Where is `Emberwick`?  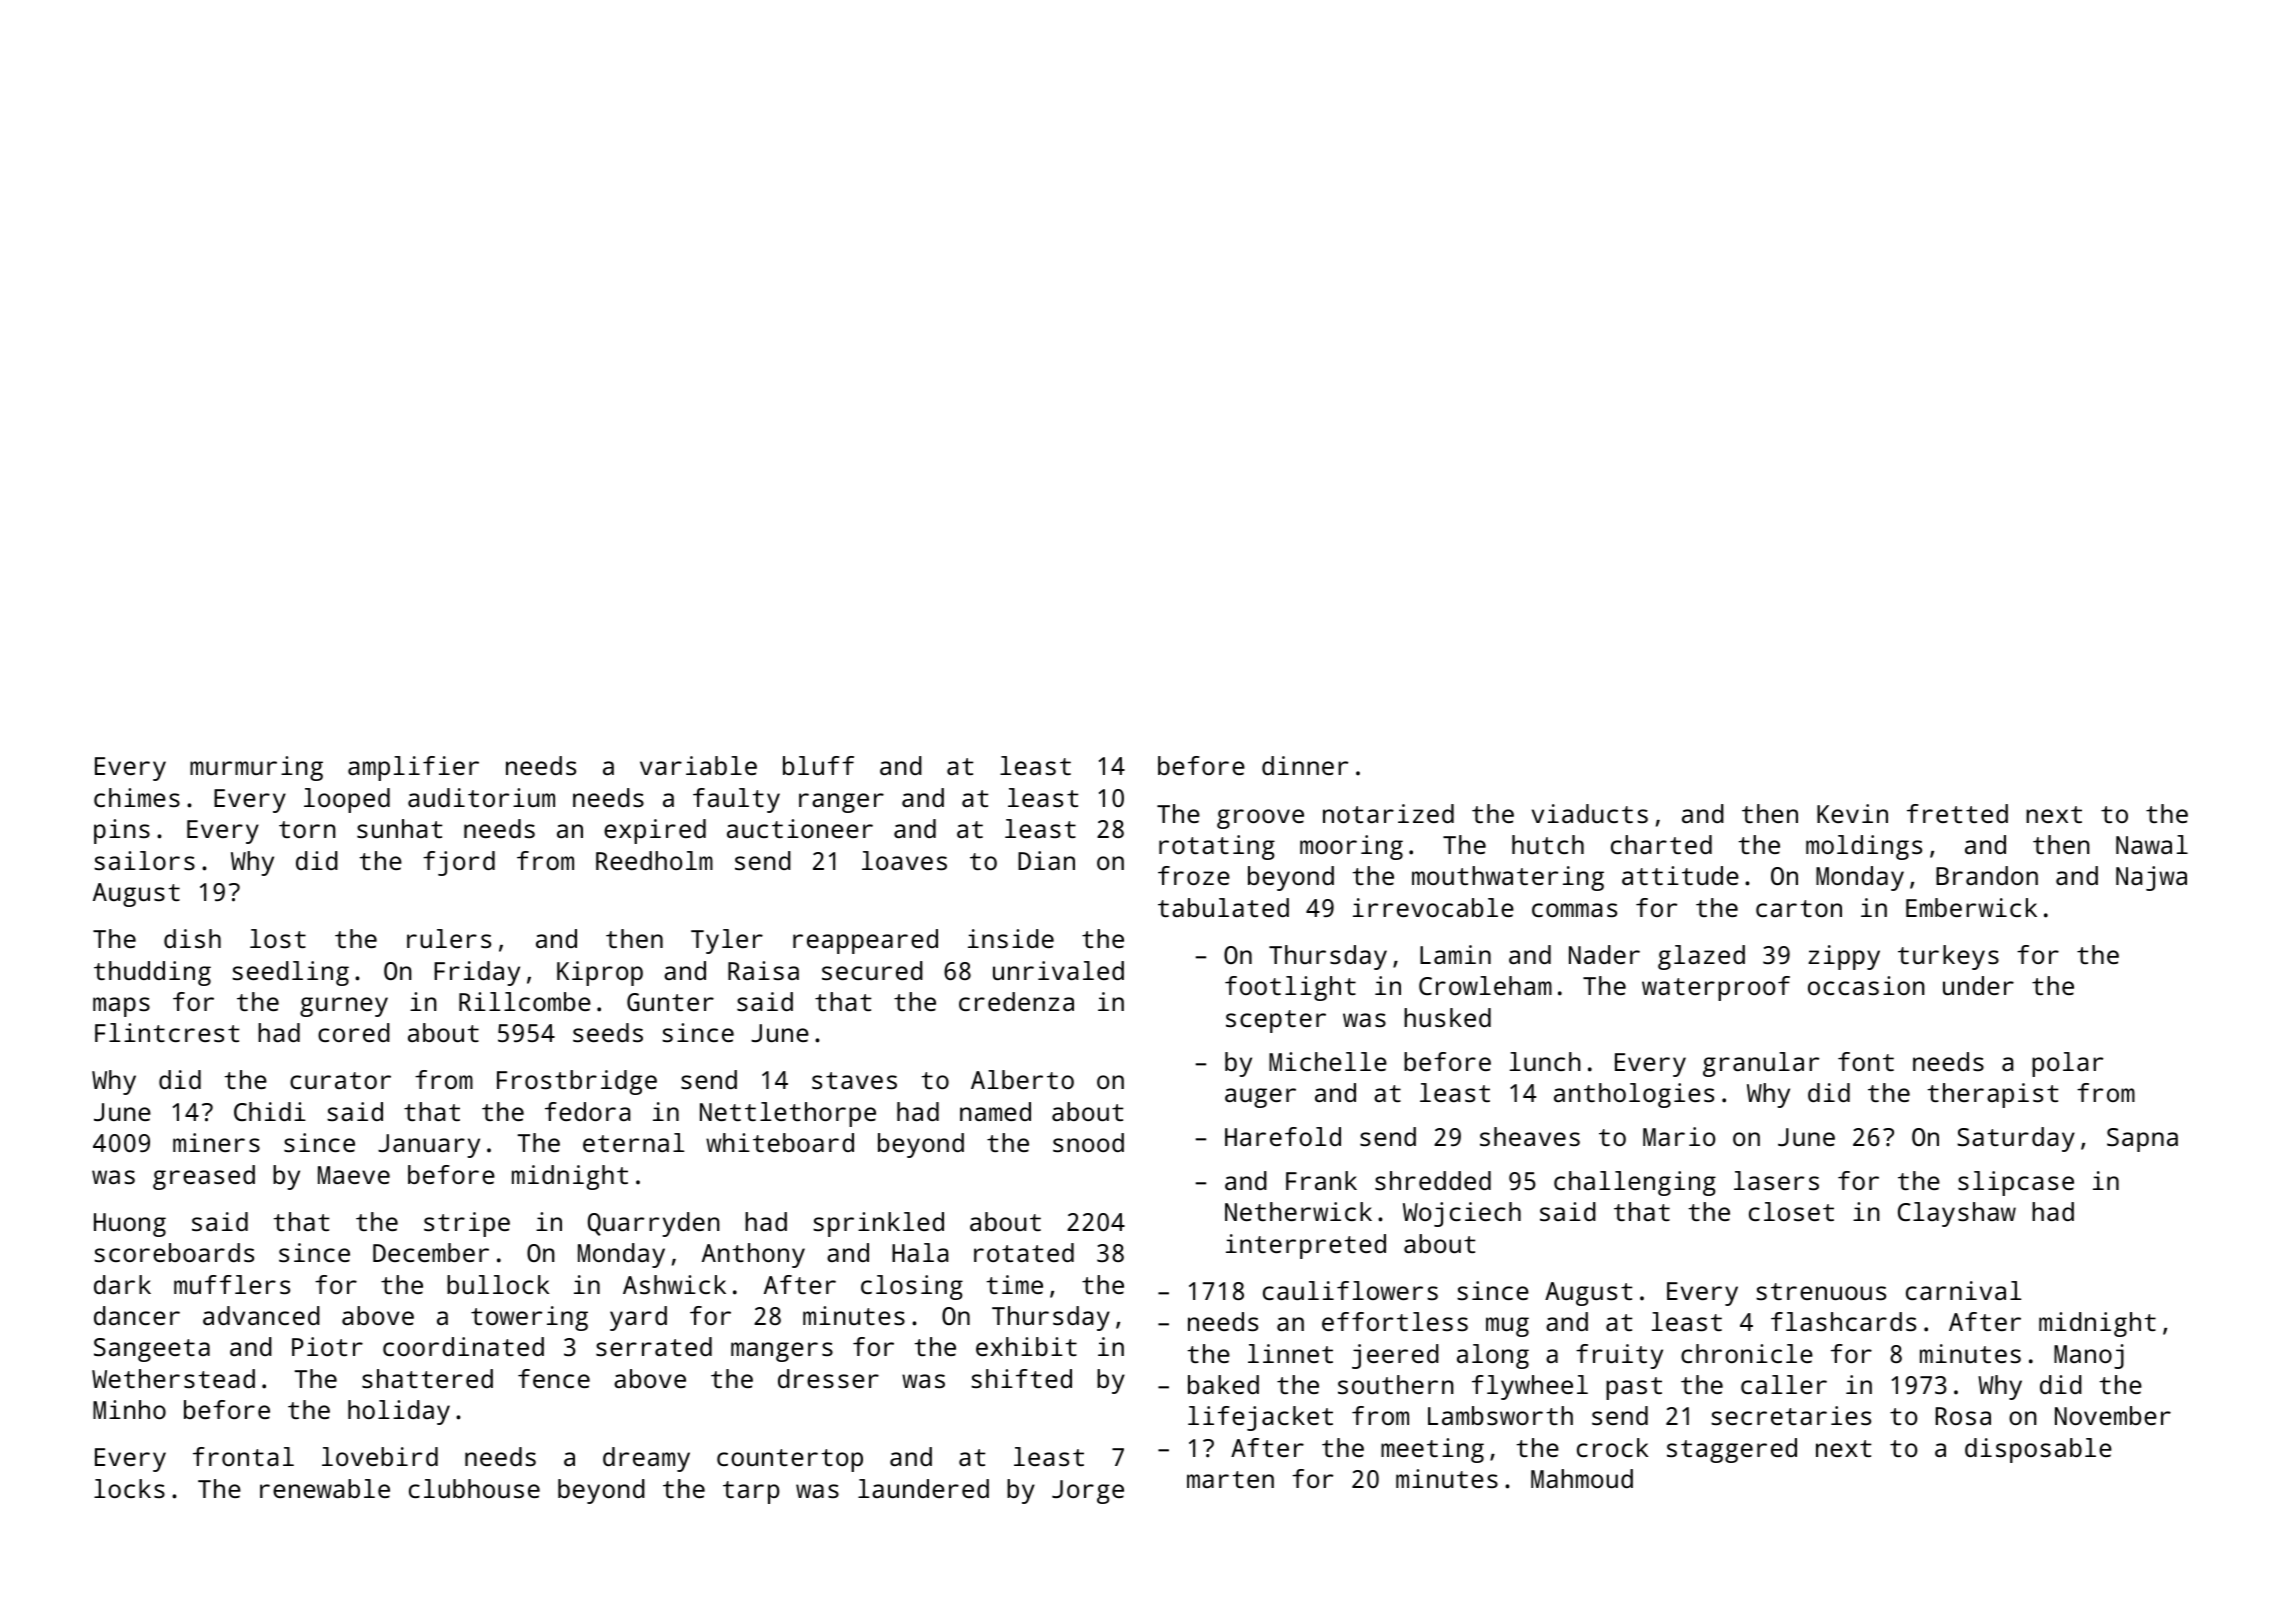 Emberwick is located at coordinates (1971, 907).
